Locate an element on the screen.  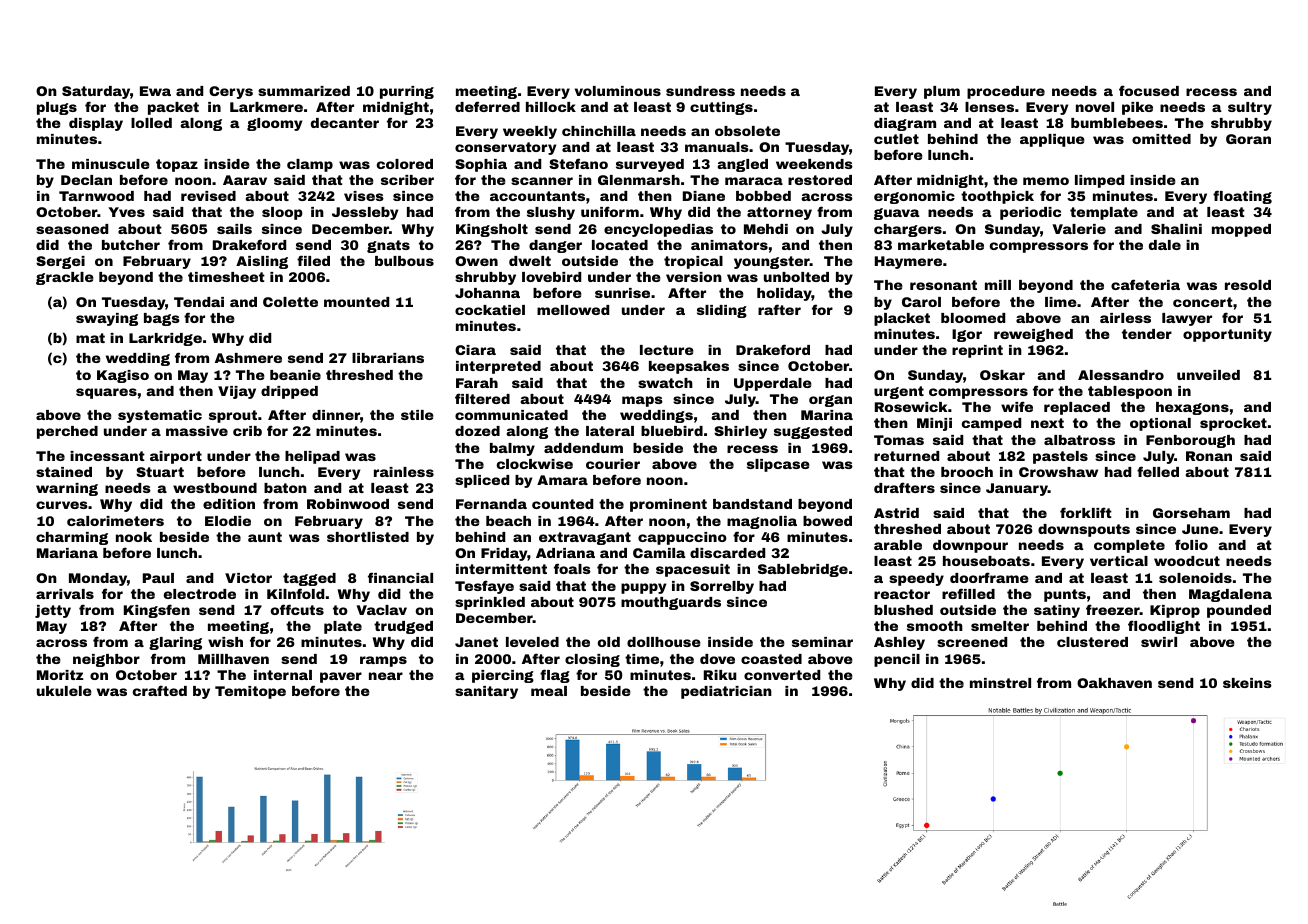
resold is located at coordinates (1248, 285).
